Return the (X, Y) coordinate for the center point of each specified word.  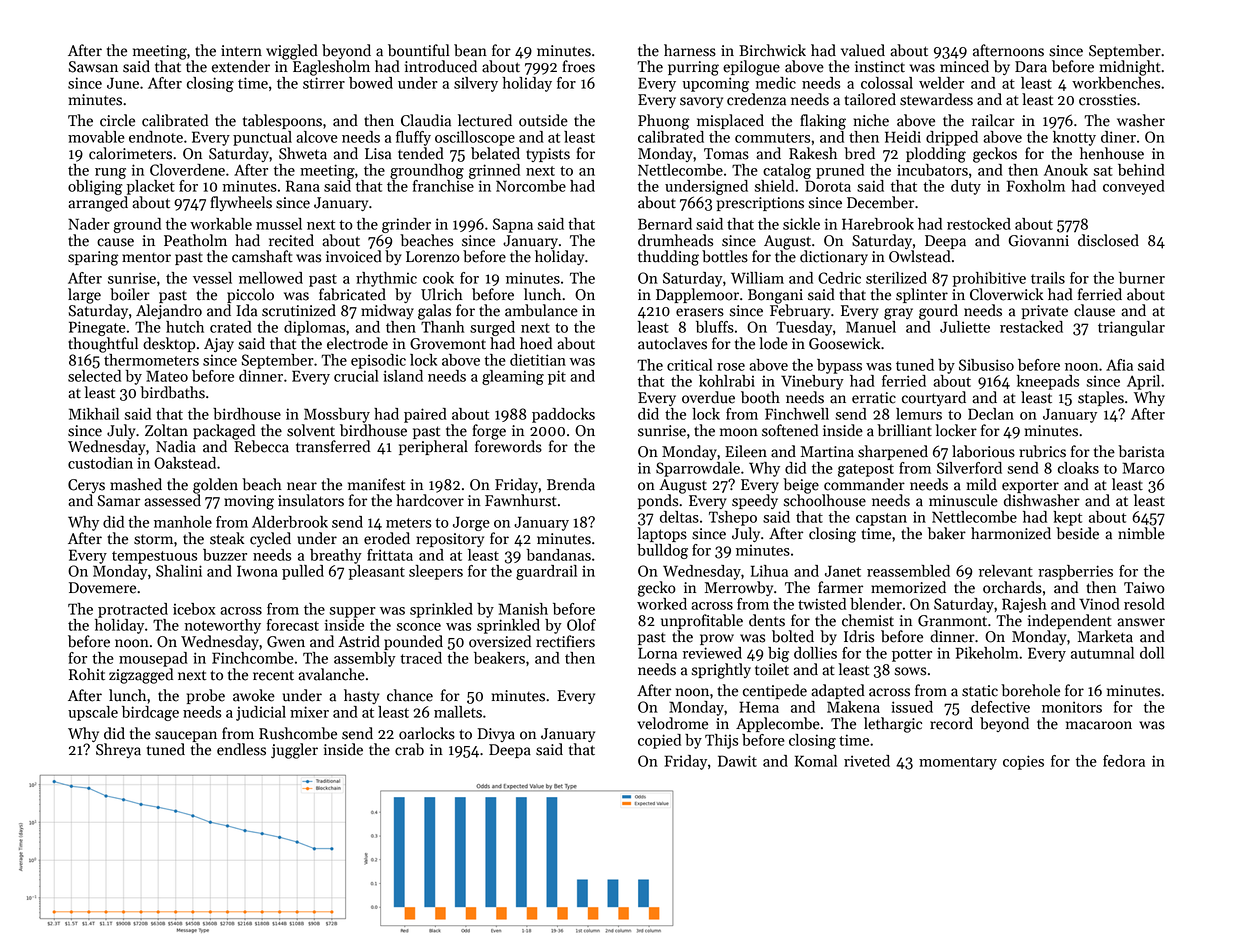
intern (241, 51)
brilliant (904, 430)
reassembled (908, 571)
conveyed (1134, 187)
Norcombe (531, 186)
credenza (756, 99)
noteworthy (222, 626)
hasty (362, 696)
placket (151, 187)
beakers (499, 658)
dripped (952, 138)
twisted (822, 604)
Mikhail (94, 414)
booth (760, 397)
